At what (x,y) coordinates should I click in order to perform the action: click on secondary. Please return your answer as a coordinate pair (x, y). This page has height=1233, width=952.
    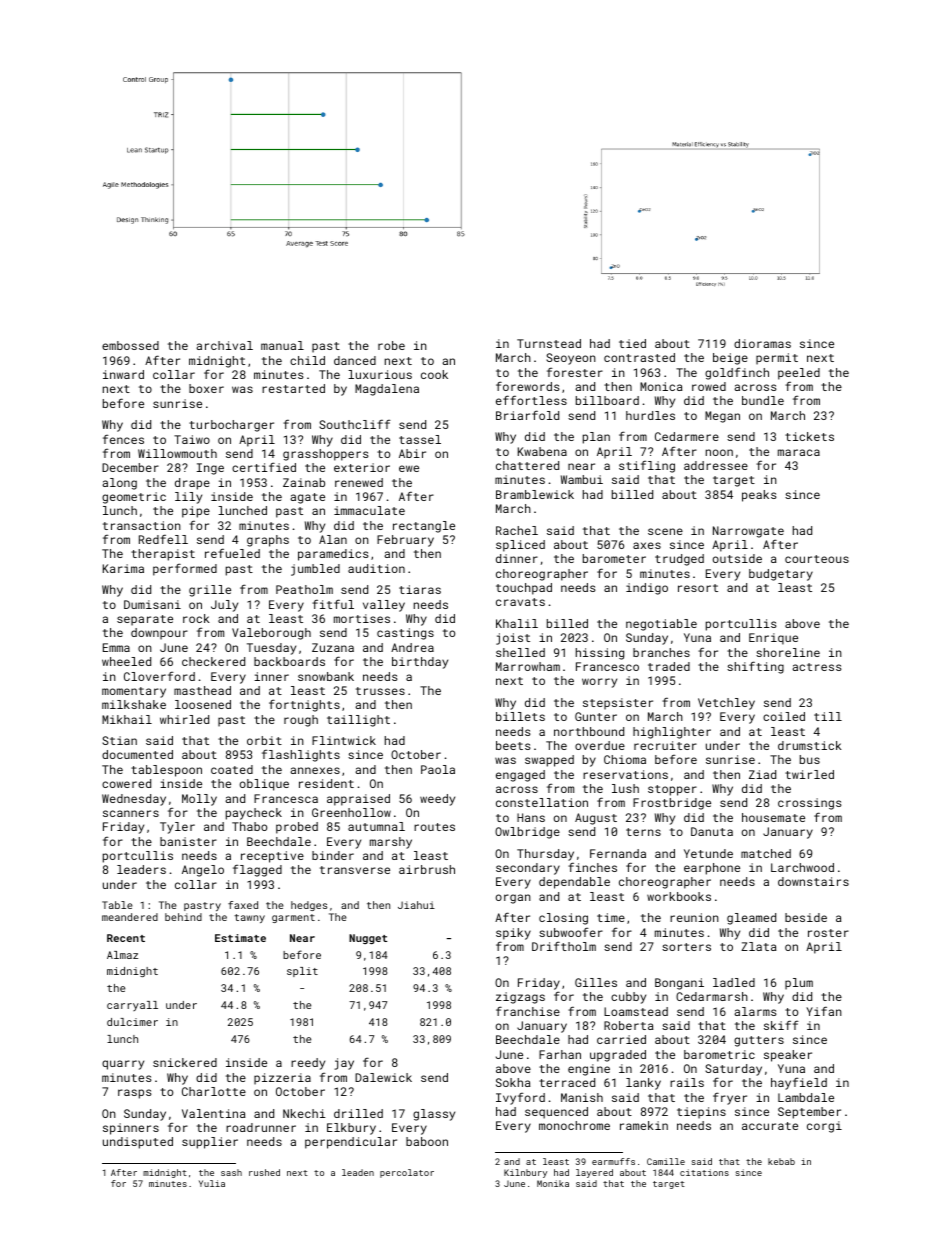
    Looking at the image, I should click on (528, 869).
